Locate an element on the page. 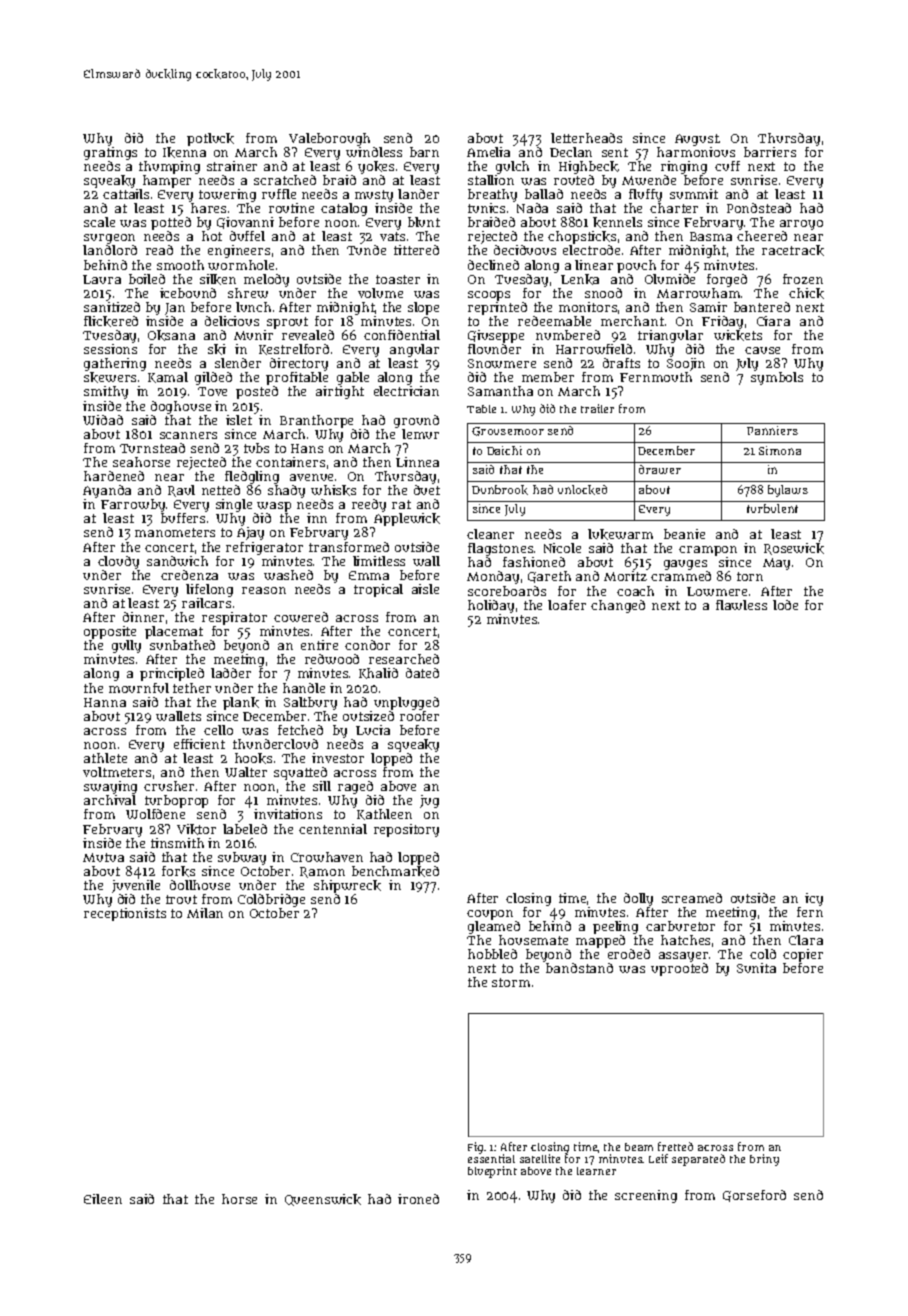 The height and width of the document is (1316, 908). chick is located at coordinates (806, 293).
